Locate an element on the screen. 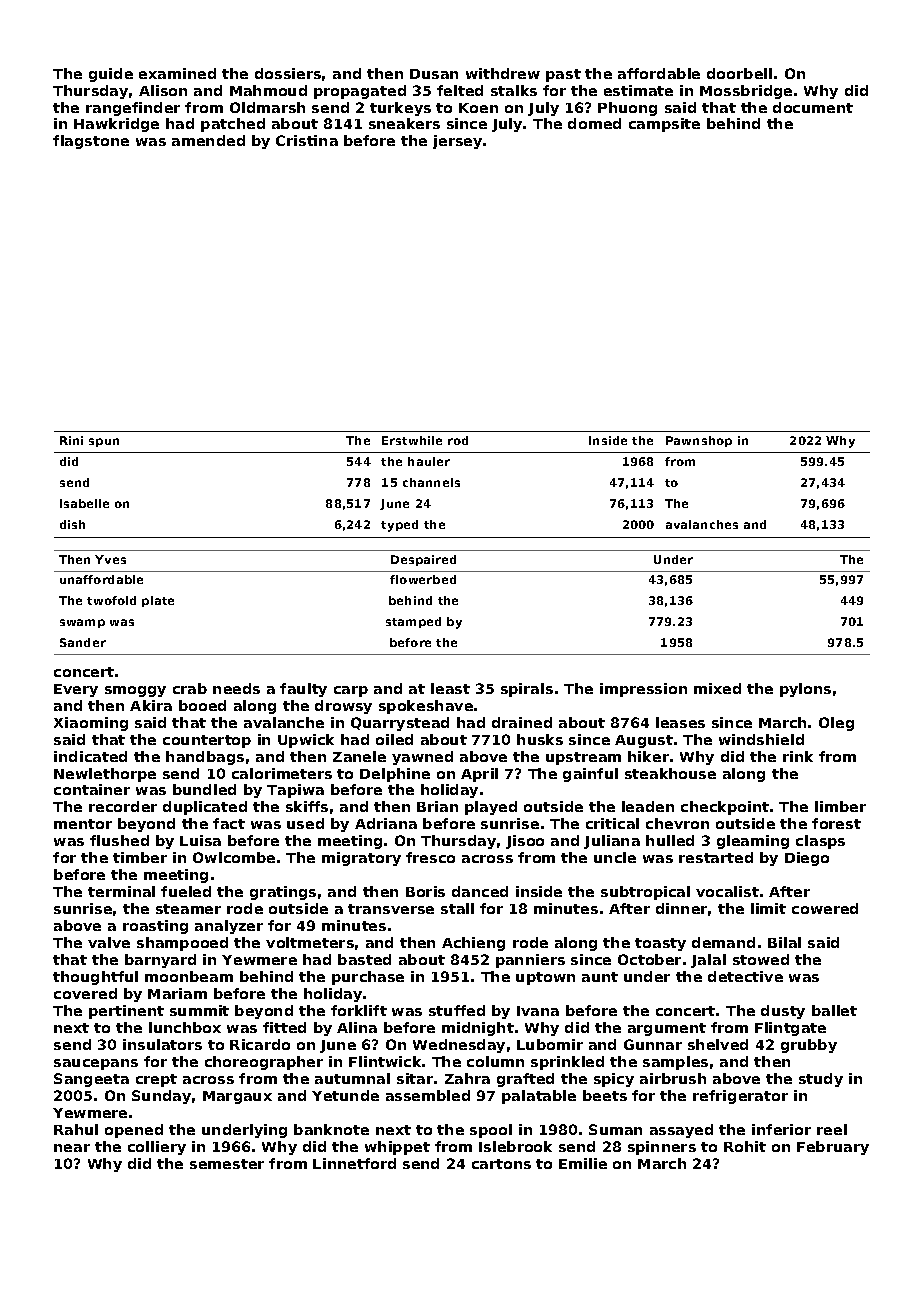 The image size is (924, 1308). Pawnshop is located at coordinates (699, 441).
